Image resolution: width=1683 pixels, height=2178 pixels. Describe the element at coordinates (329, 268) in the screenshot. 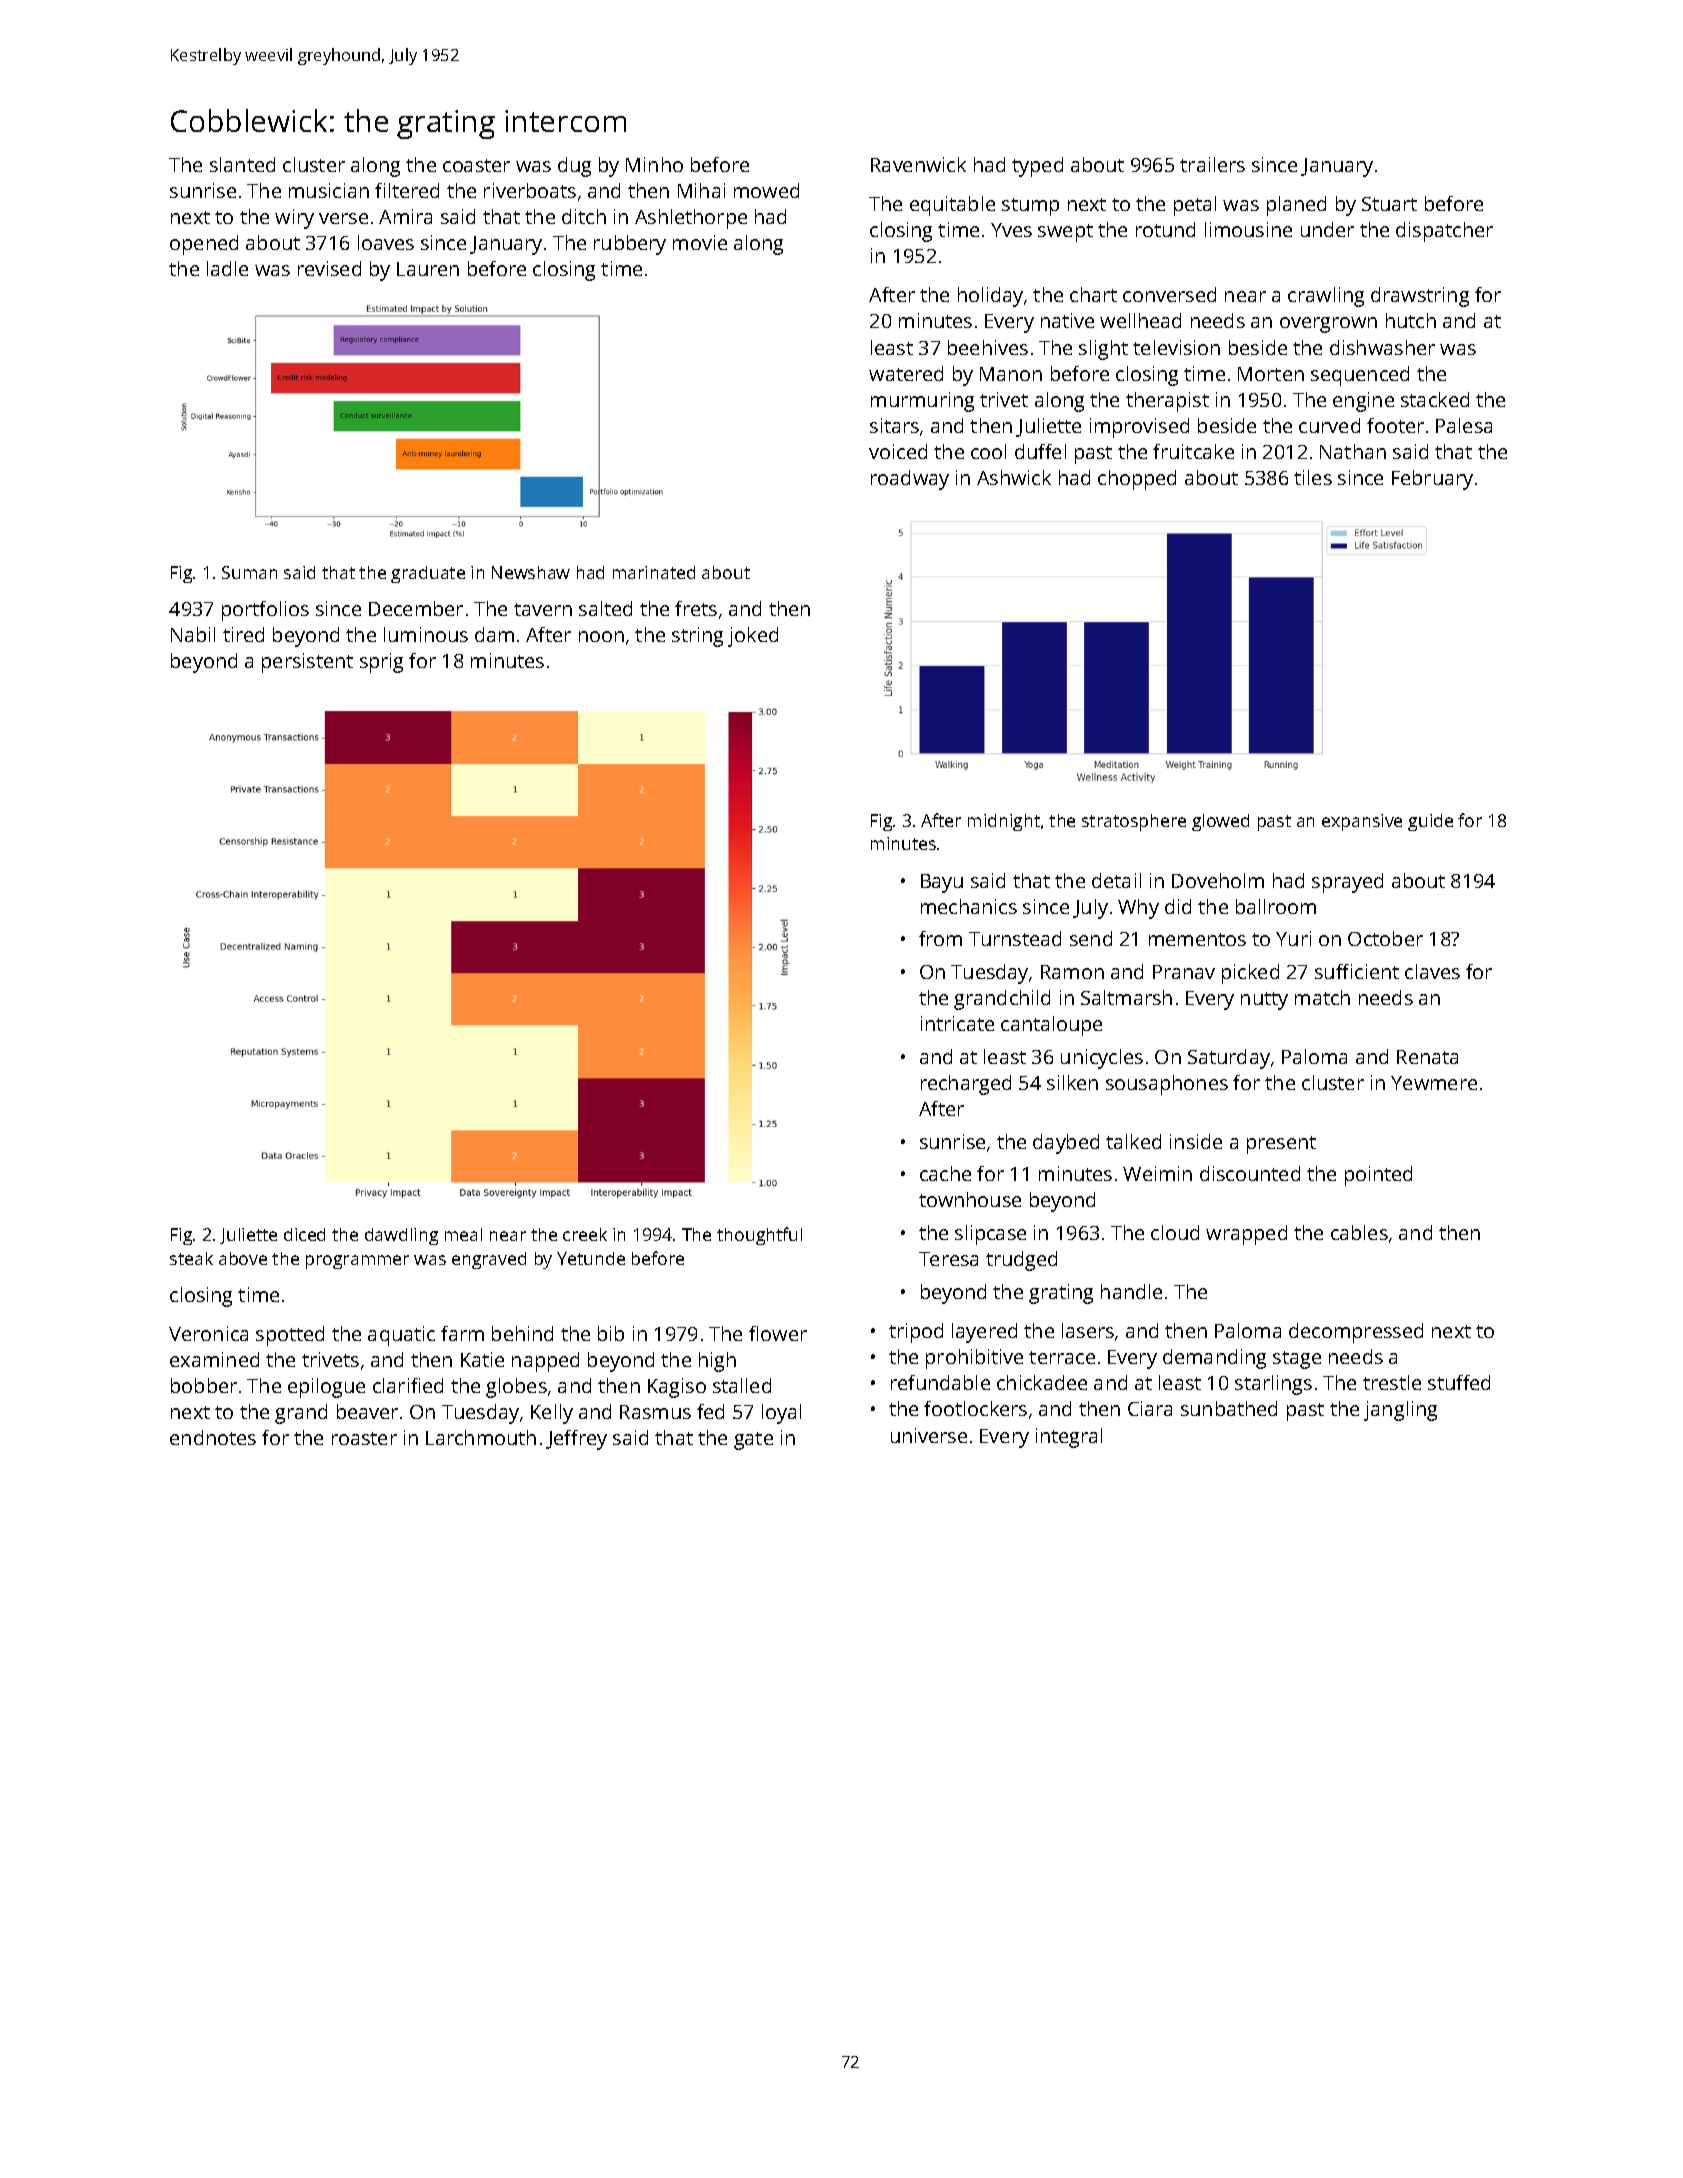

I see `revised` at that location.
